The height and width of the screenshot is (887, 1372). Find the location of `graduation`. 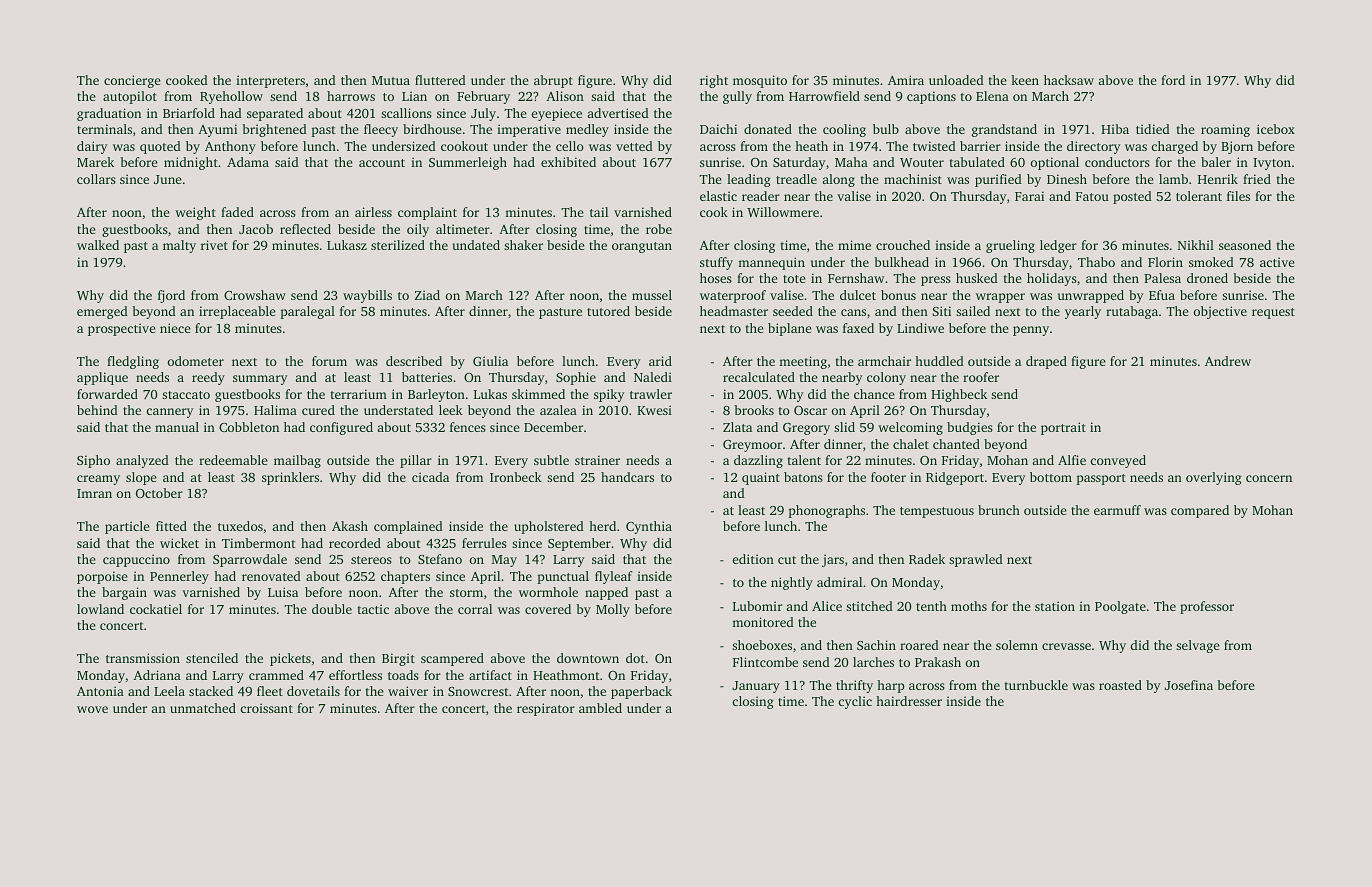

graduation is located at coordinates (109, 114).
